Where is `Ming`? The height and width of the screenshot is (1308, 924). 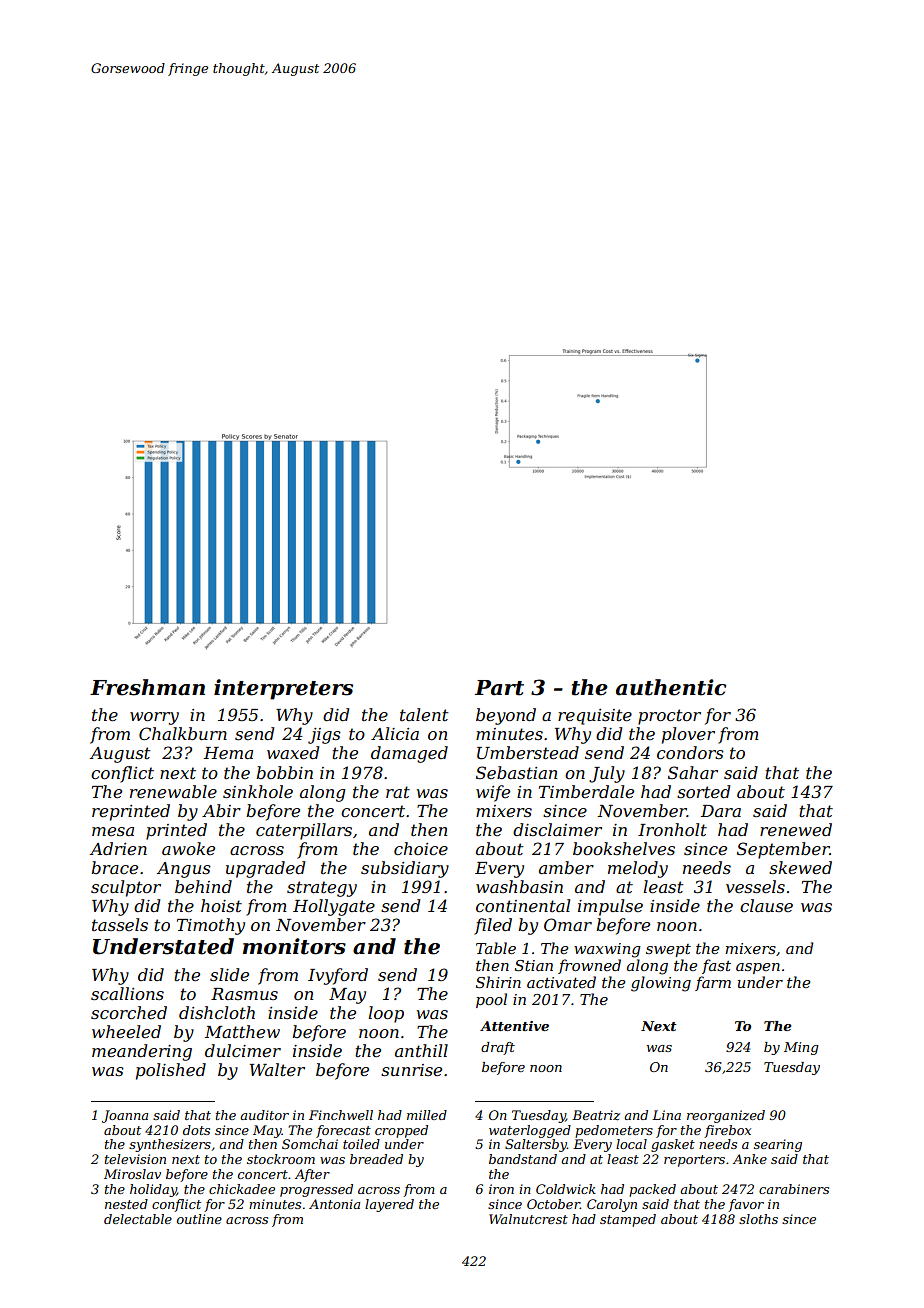 Ming is located at coordinates (801, 1048).
